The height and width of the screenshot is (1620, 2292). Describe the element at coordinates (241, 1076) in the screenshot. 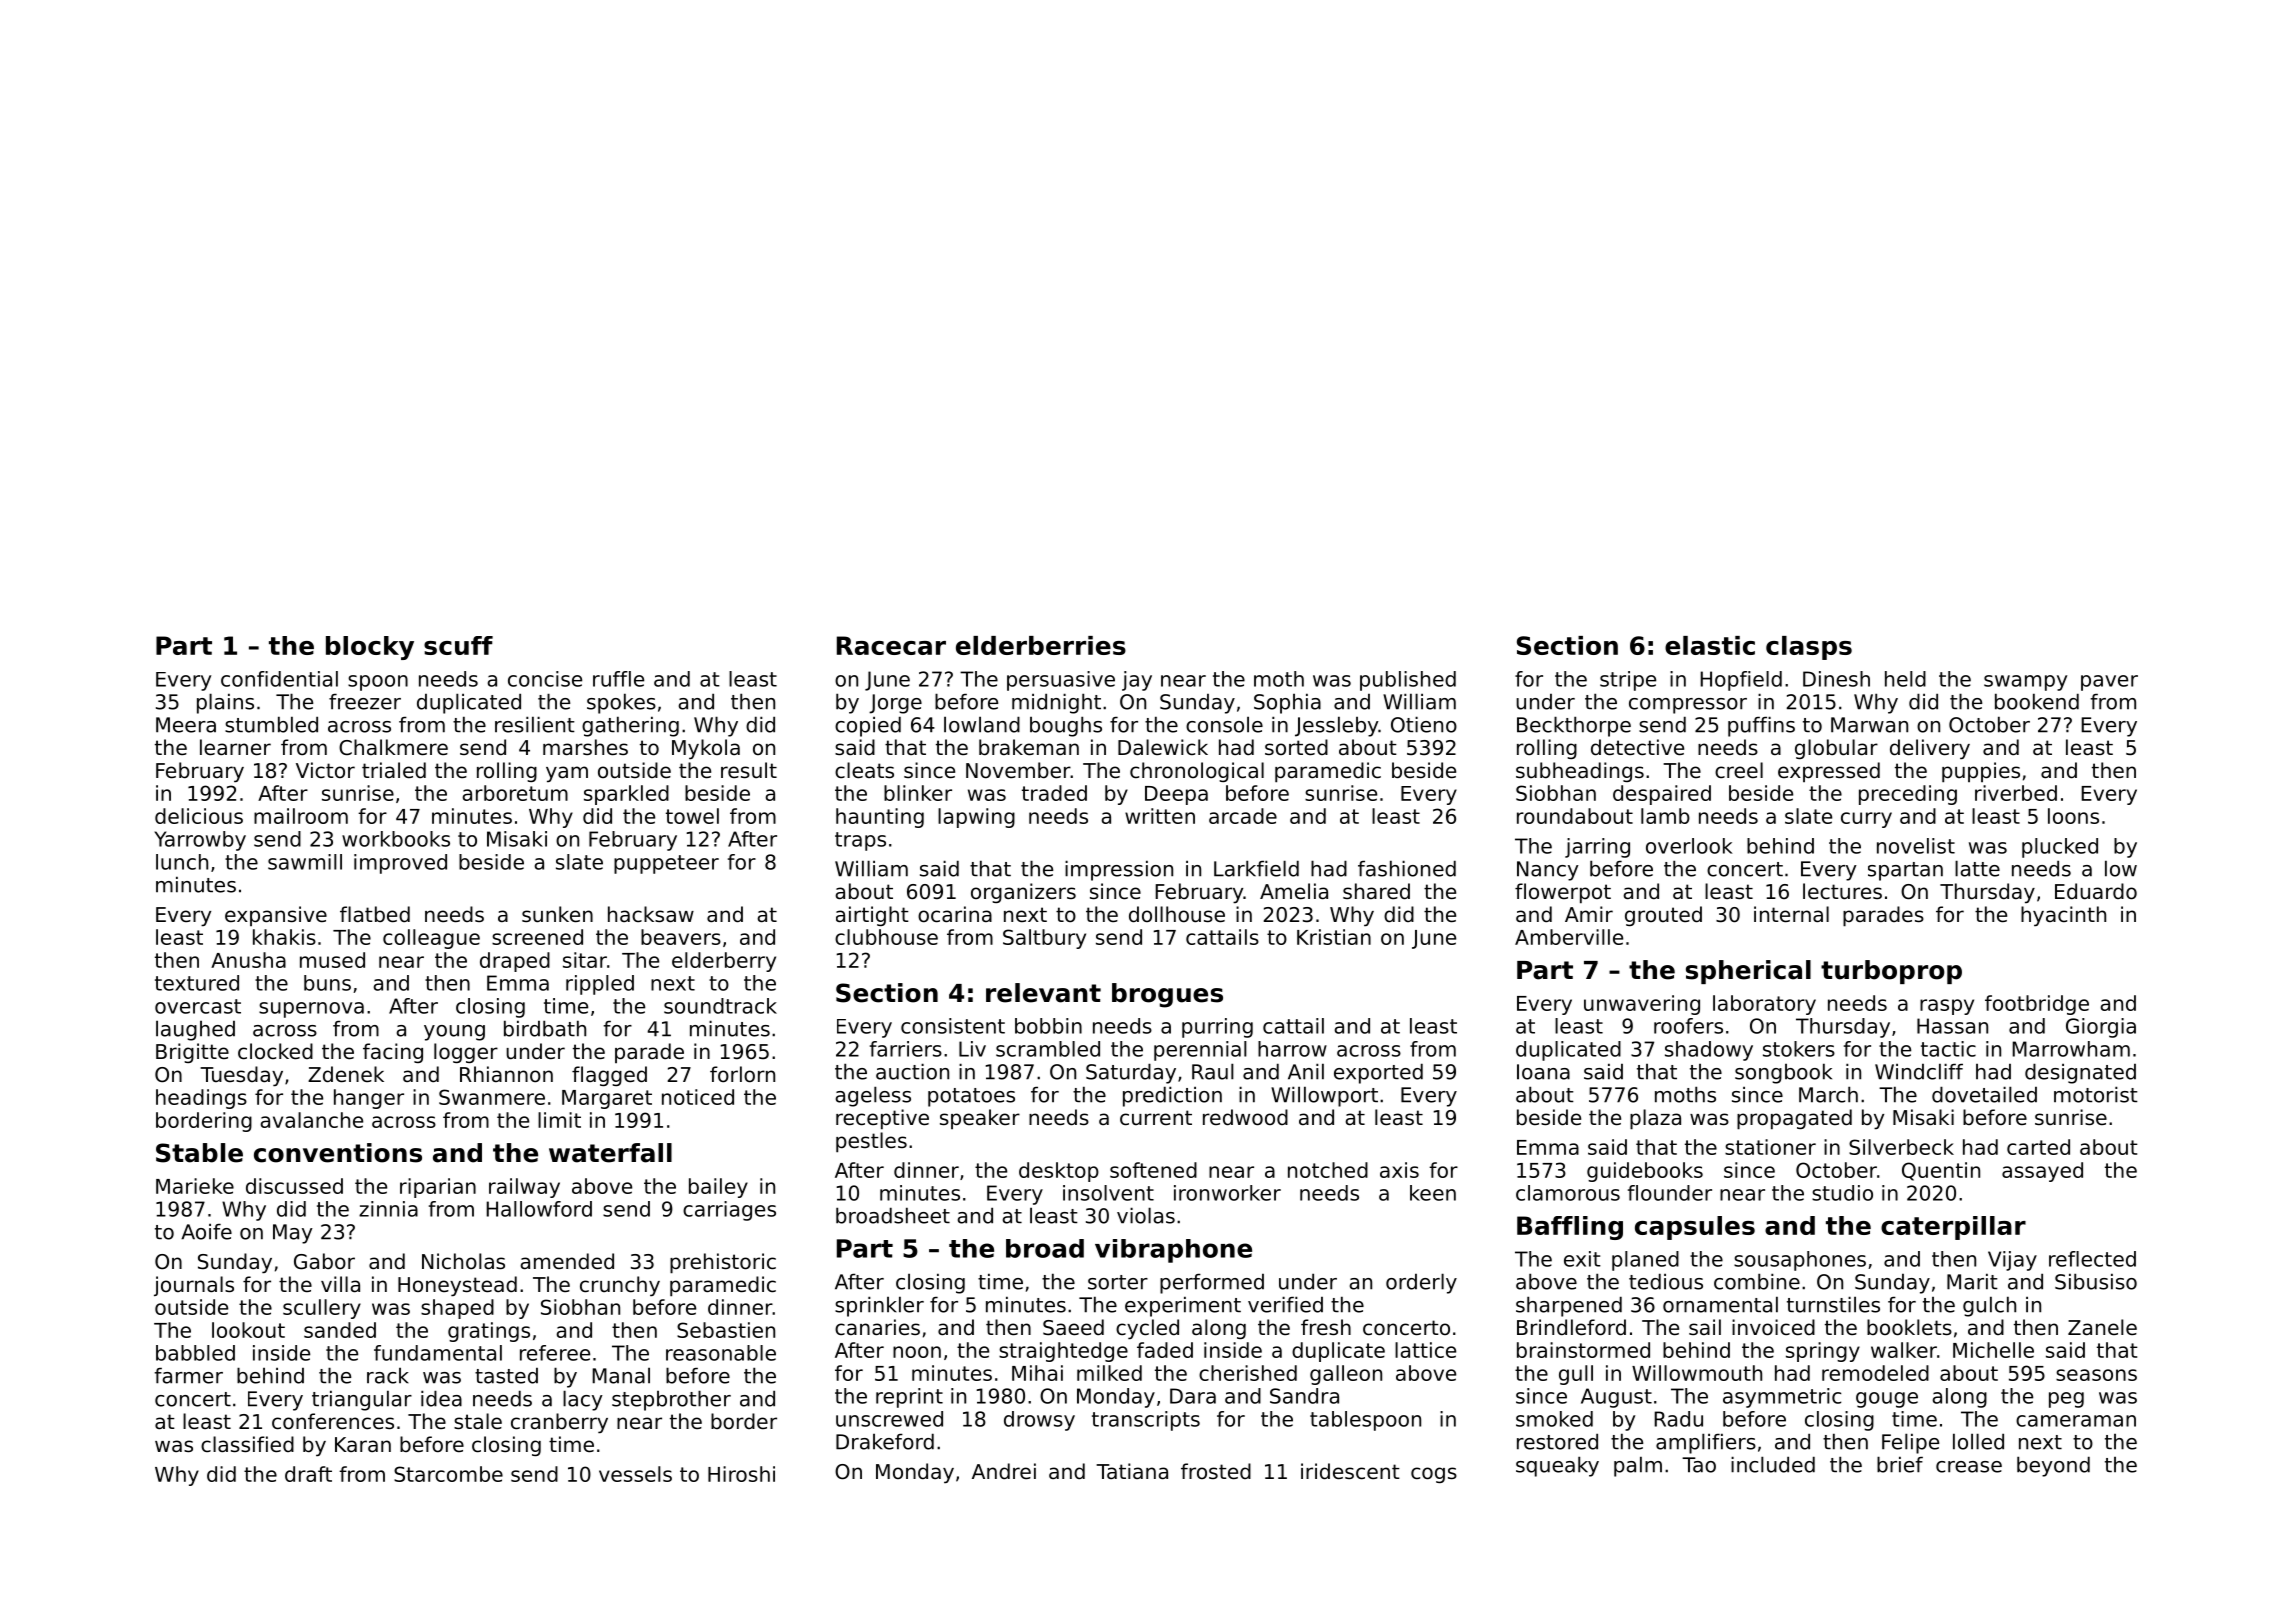

I see `Tuesday` at that location.
